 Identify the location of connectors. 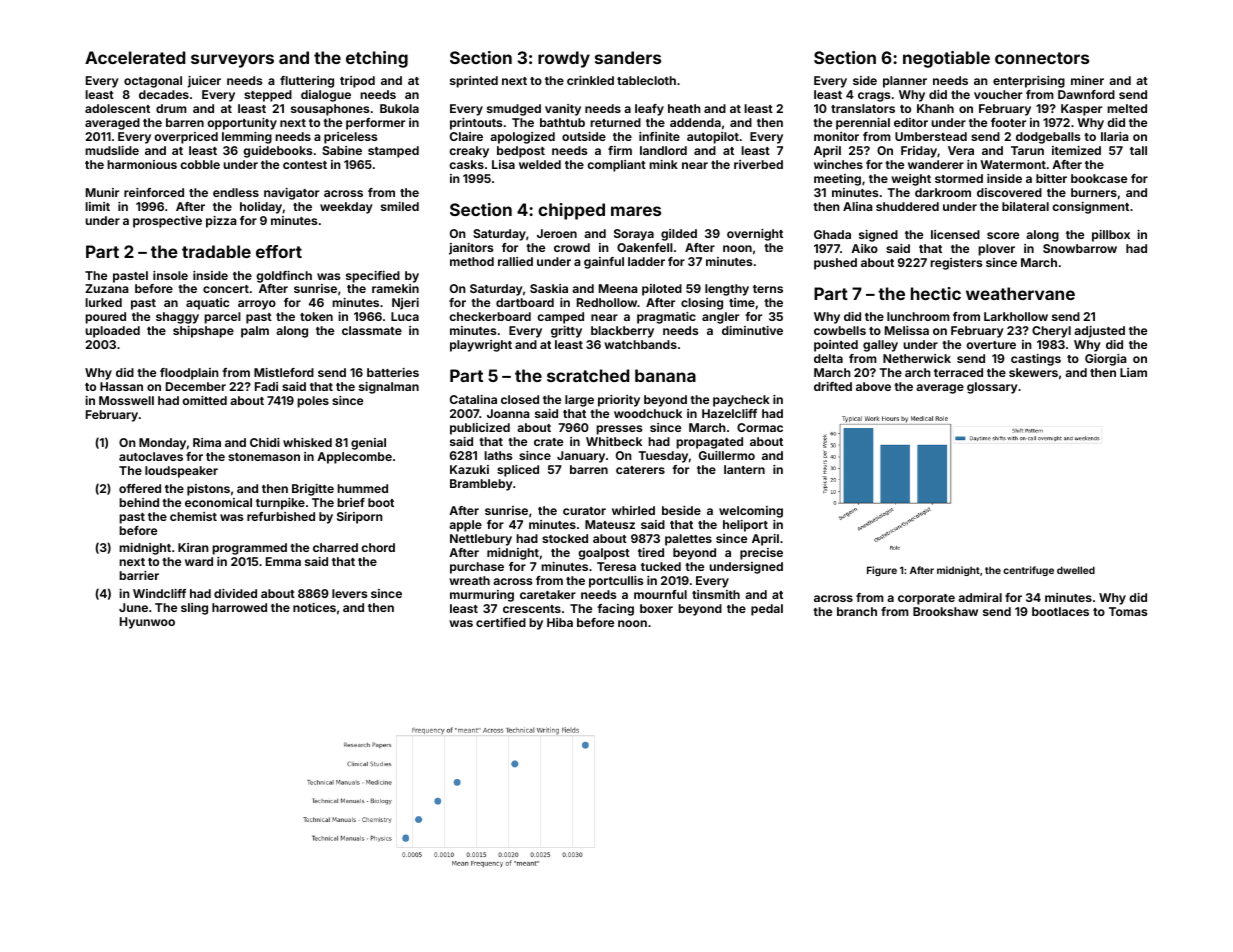
(1042, 58).
